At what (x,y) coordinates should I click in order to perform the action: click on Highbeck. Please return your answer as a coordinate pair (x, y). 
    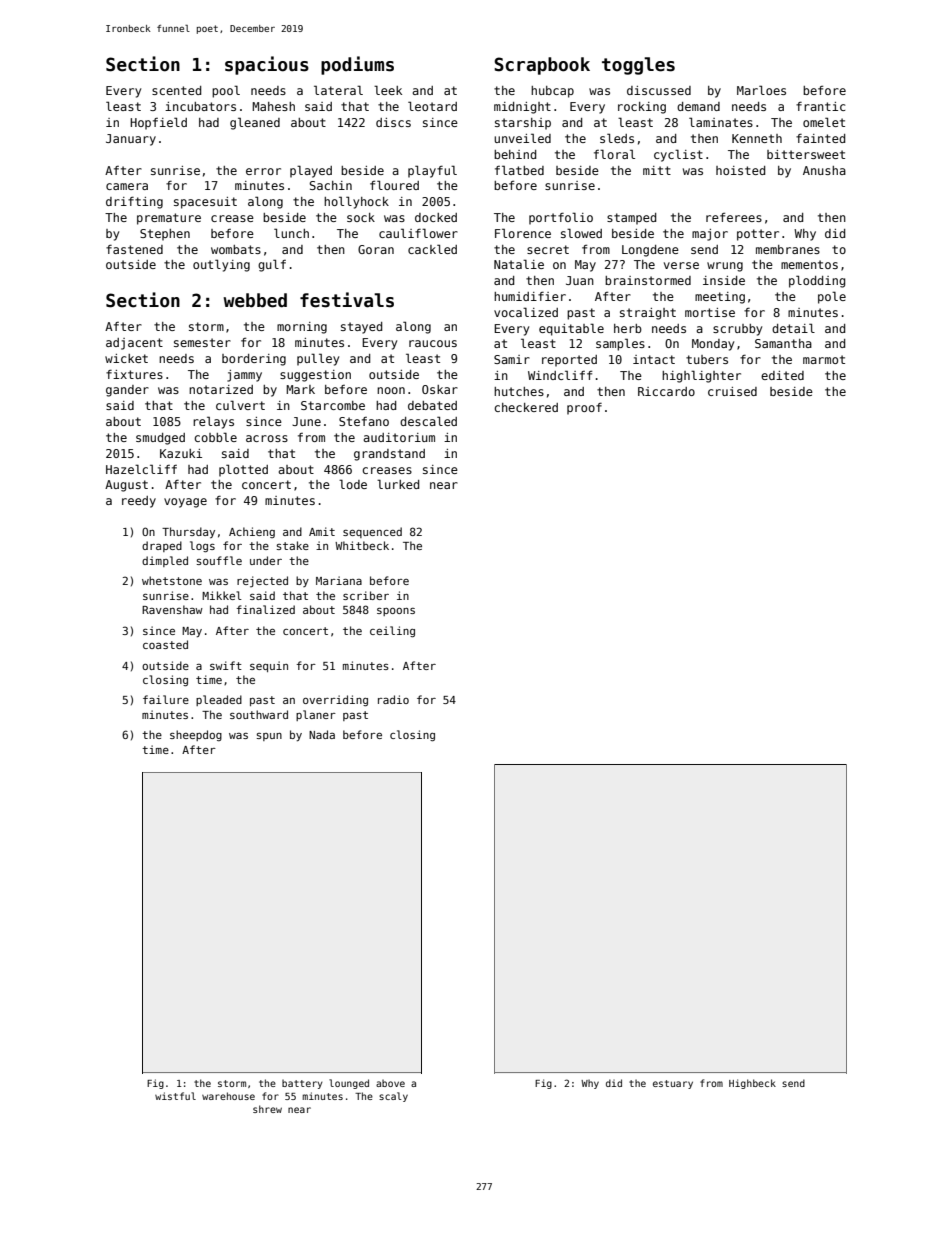
    Looking at the image, I should click on (752, 1084).
